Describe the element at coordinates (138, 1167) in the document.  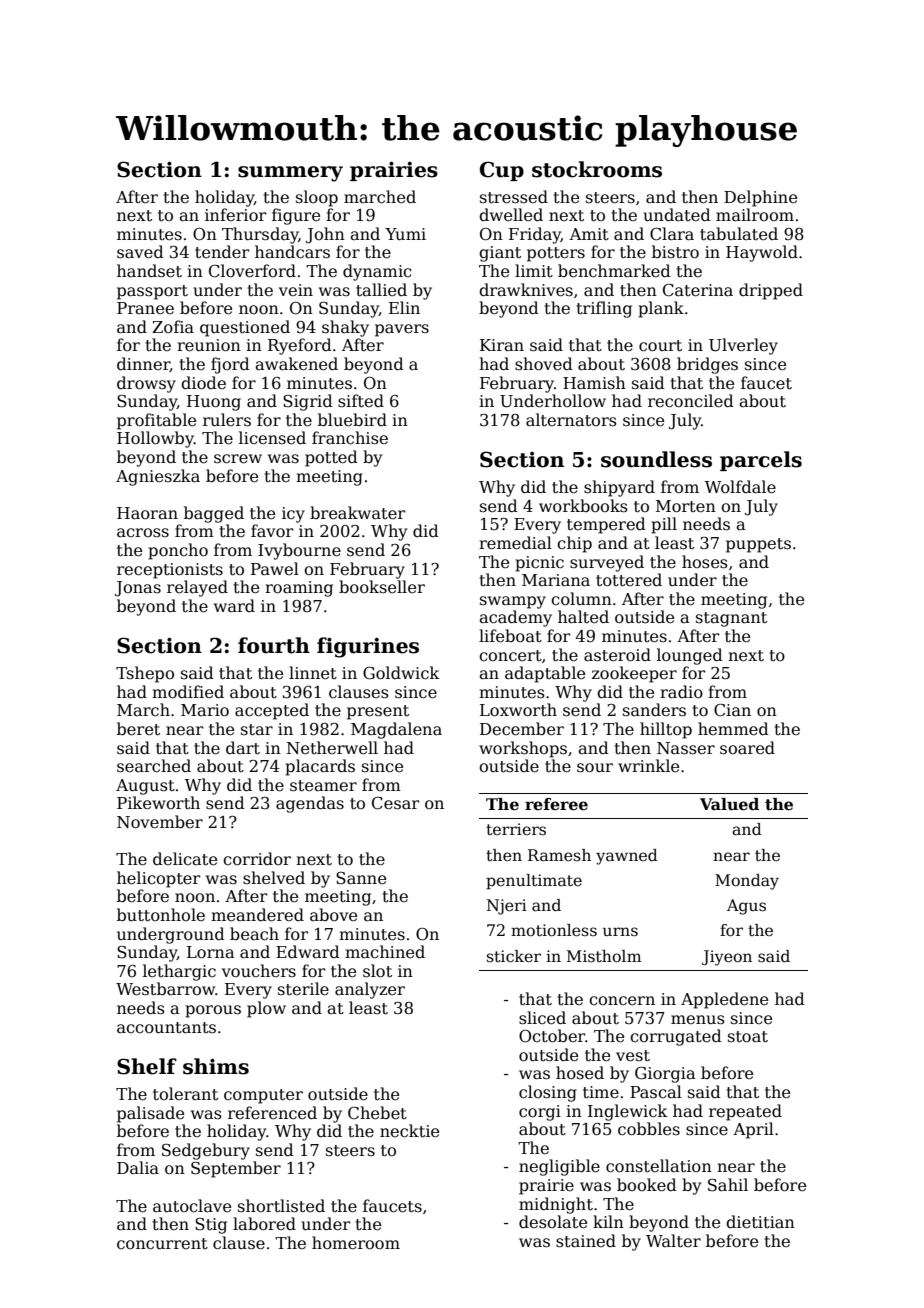
I see `Dalia` at that location.
